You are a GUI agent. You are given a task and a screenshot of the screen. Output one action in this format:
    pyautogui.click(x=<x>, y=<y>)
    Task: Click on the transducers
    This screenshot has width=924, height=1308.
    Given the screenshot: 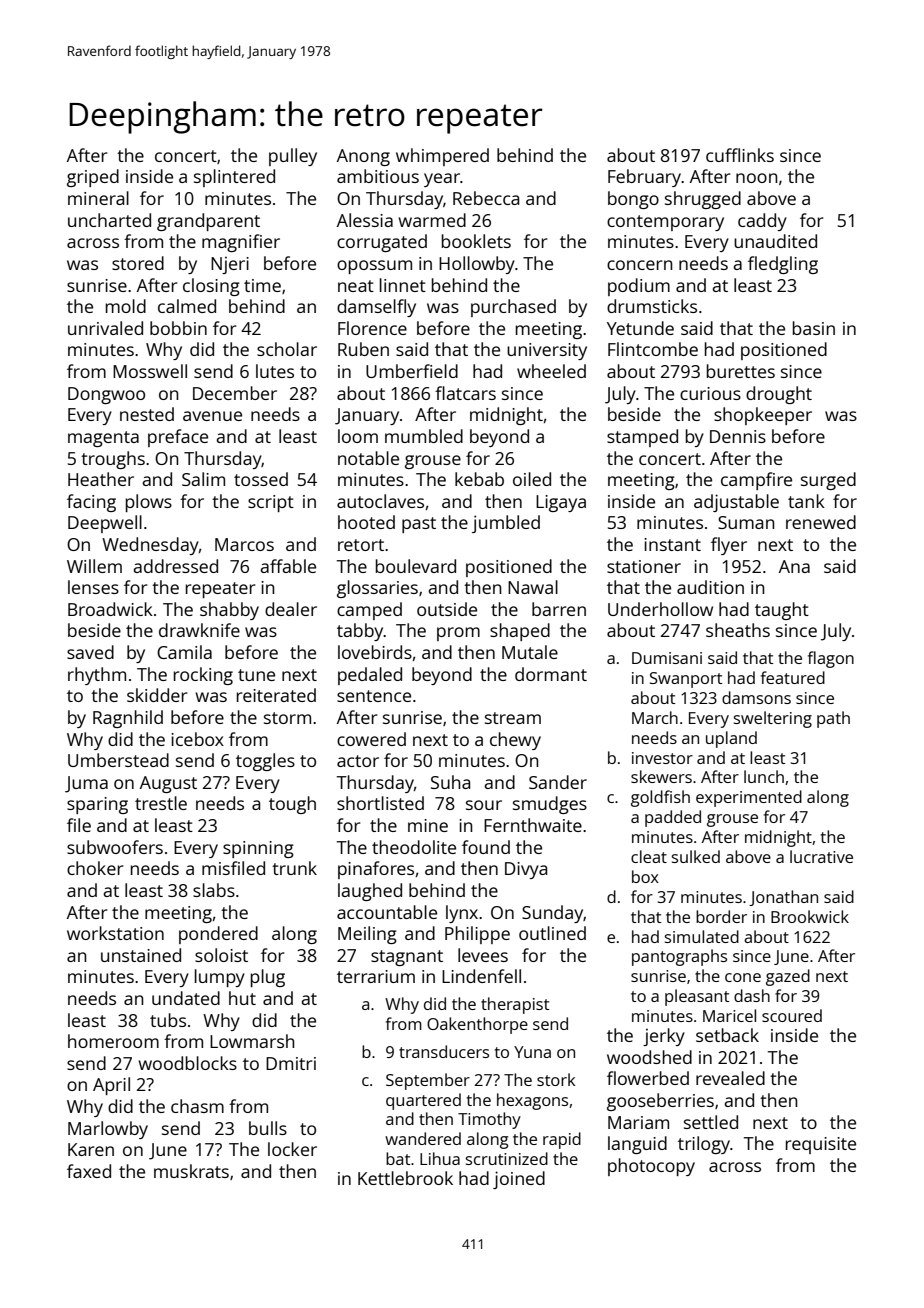 What is the action you would take?
    pyautogui.click(x=444, y=1051)
